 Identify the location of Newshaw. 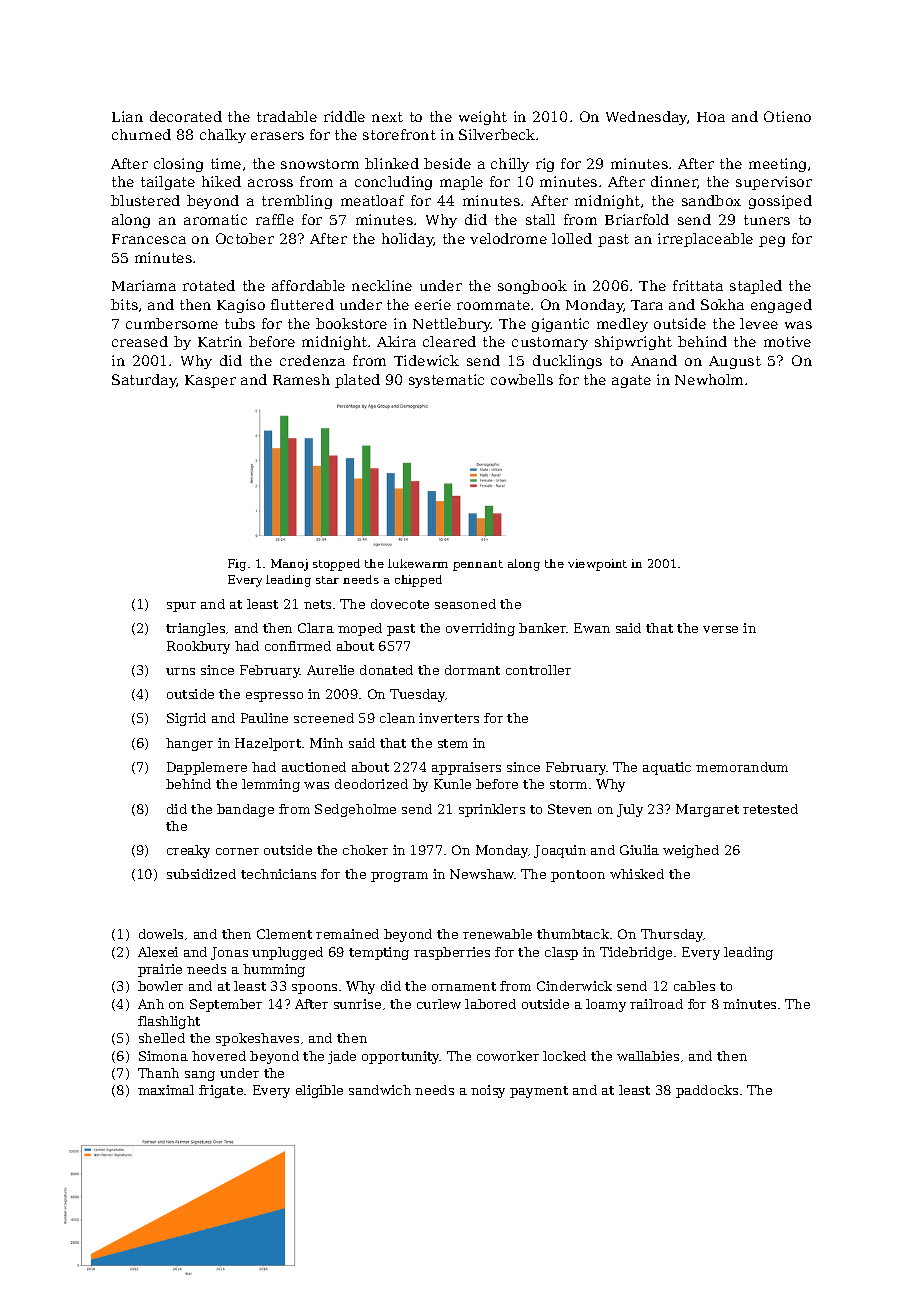
(482, 874).
